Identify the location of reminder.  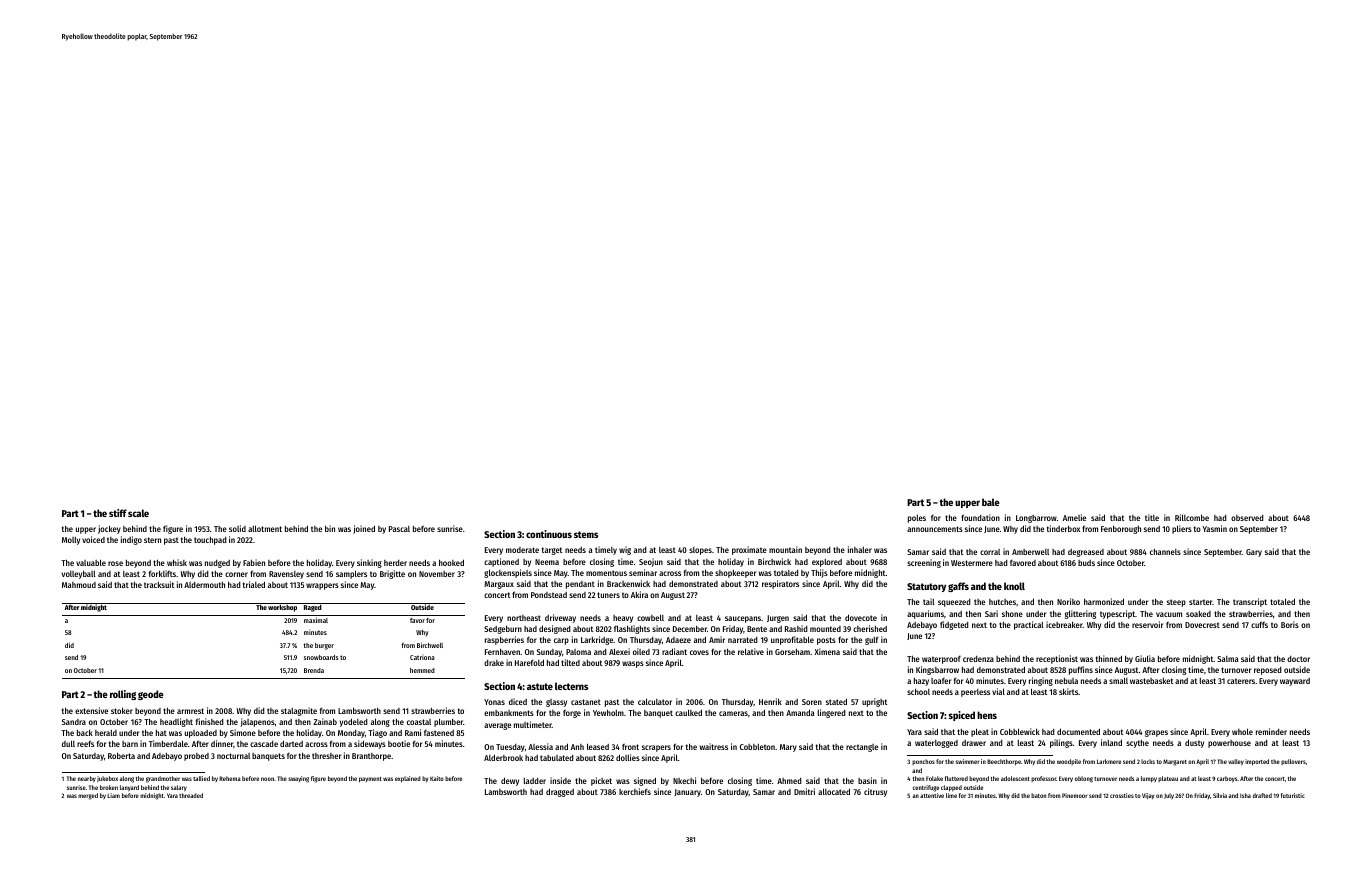
(1271, 731).
